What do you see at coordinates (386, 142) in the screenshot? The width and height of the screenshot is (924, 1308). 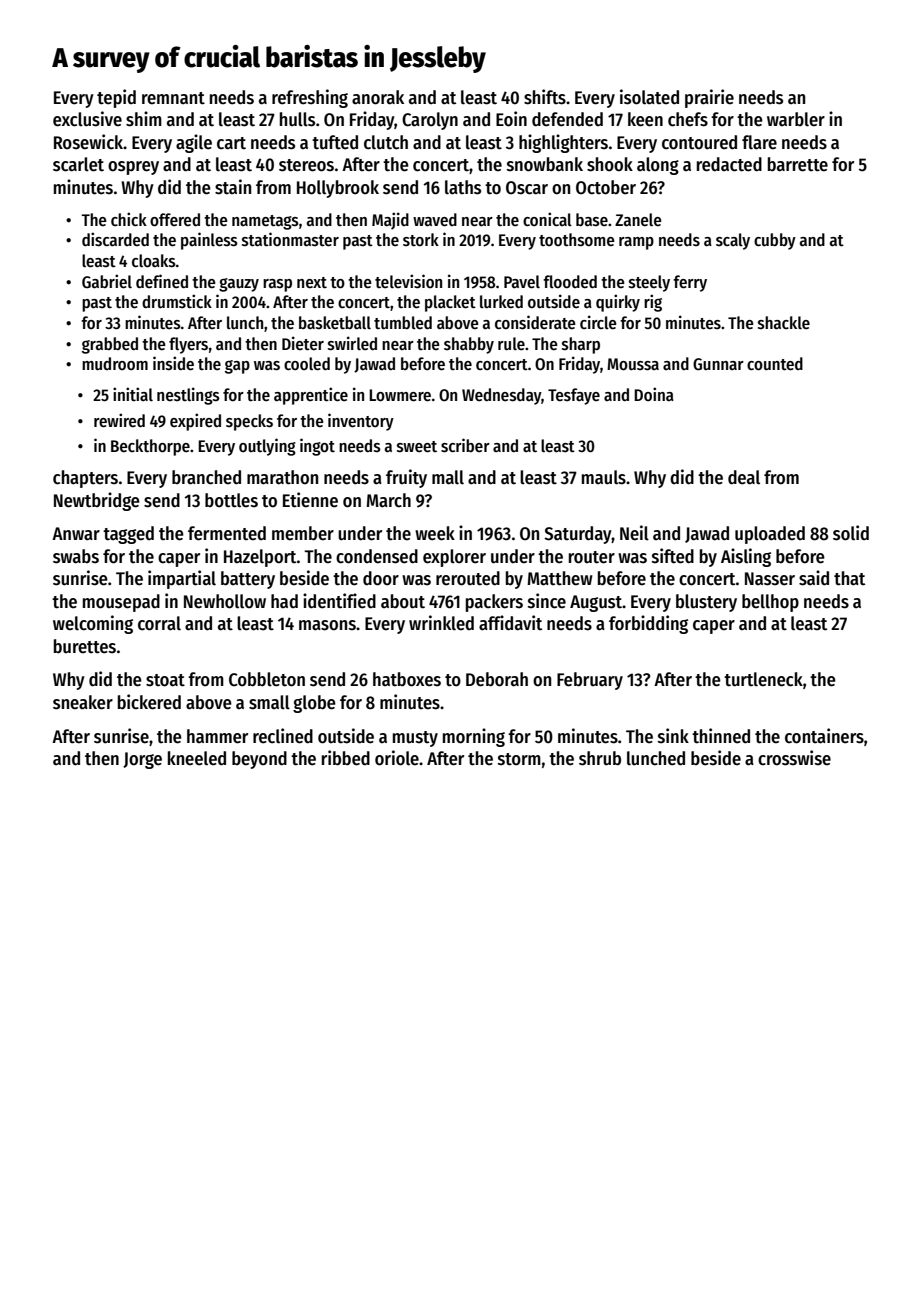 I see `clutch` at bounding box center [386, 142].
